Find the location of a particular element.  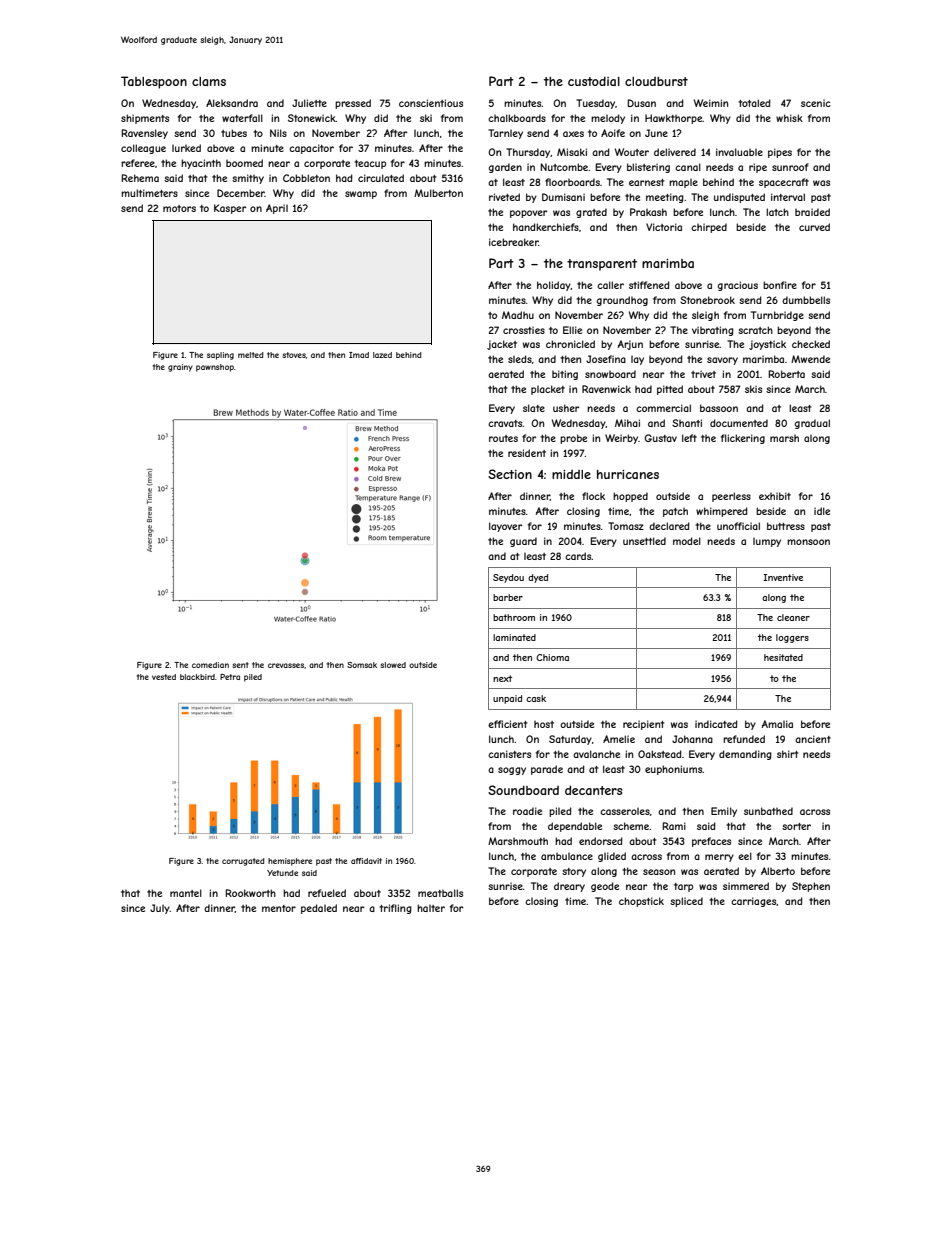

comedian is located at coordinates (210, 665).
